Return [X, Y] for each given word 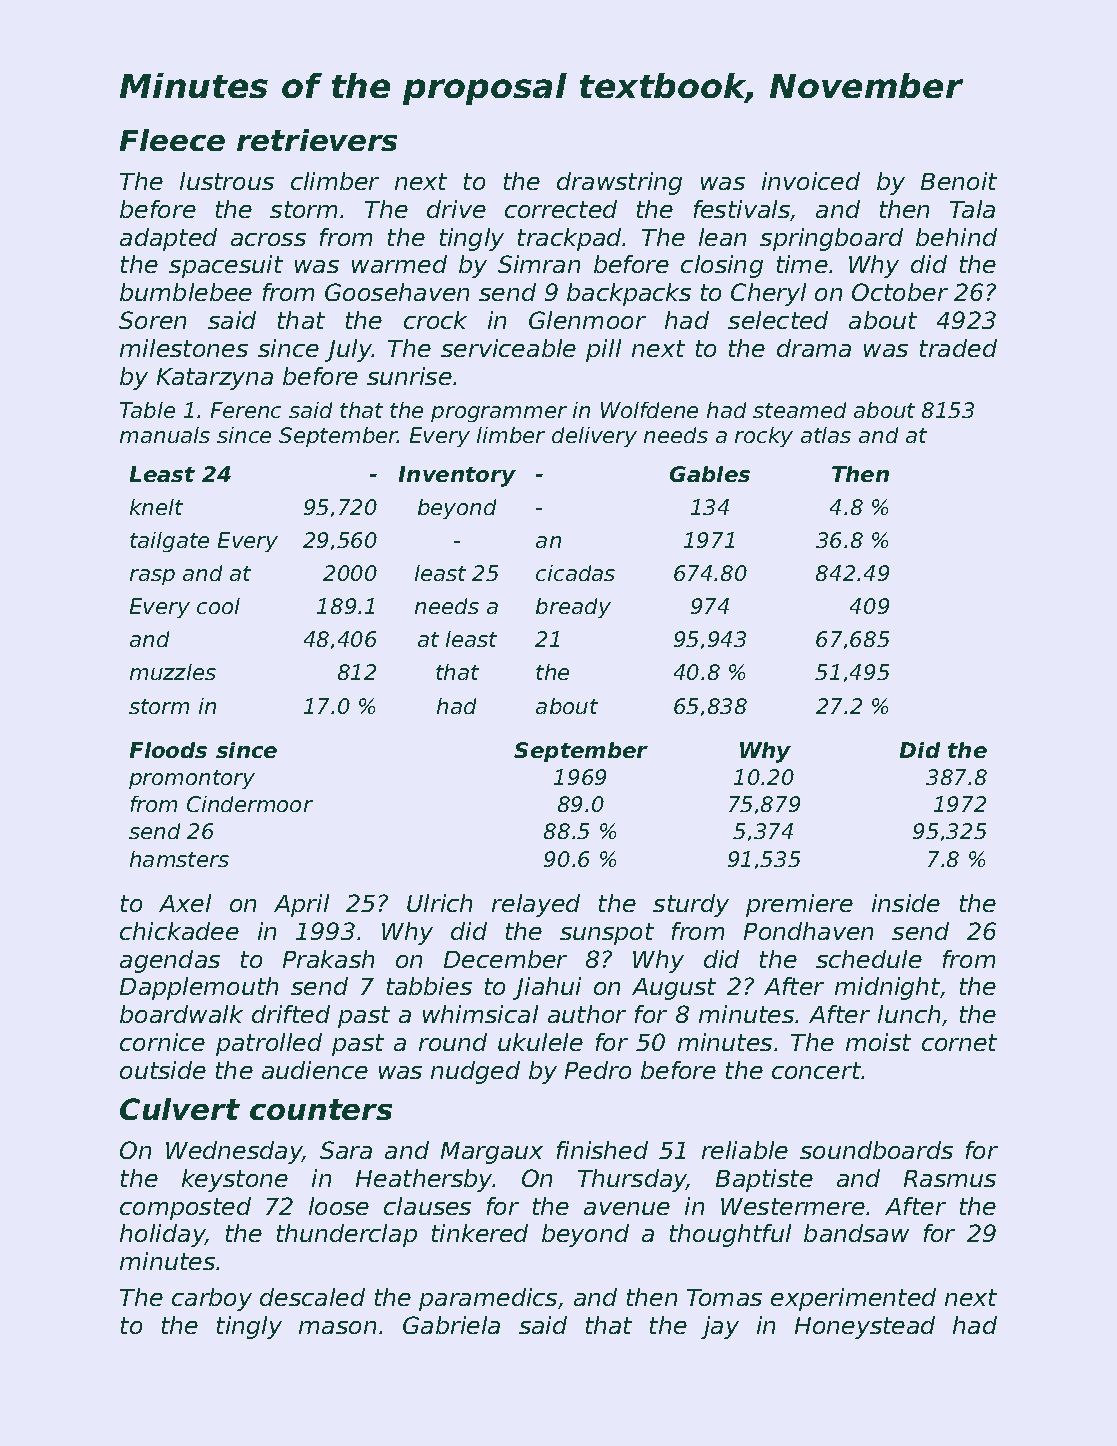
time [802, 264]
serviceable [508, 348]
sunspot [607, 934]
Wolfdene [649, 410]
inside [906, 903]
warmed [399, 264]
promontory [192, 779]
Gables [710, 474]
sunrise [409, 376]
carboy [212, 1299]
